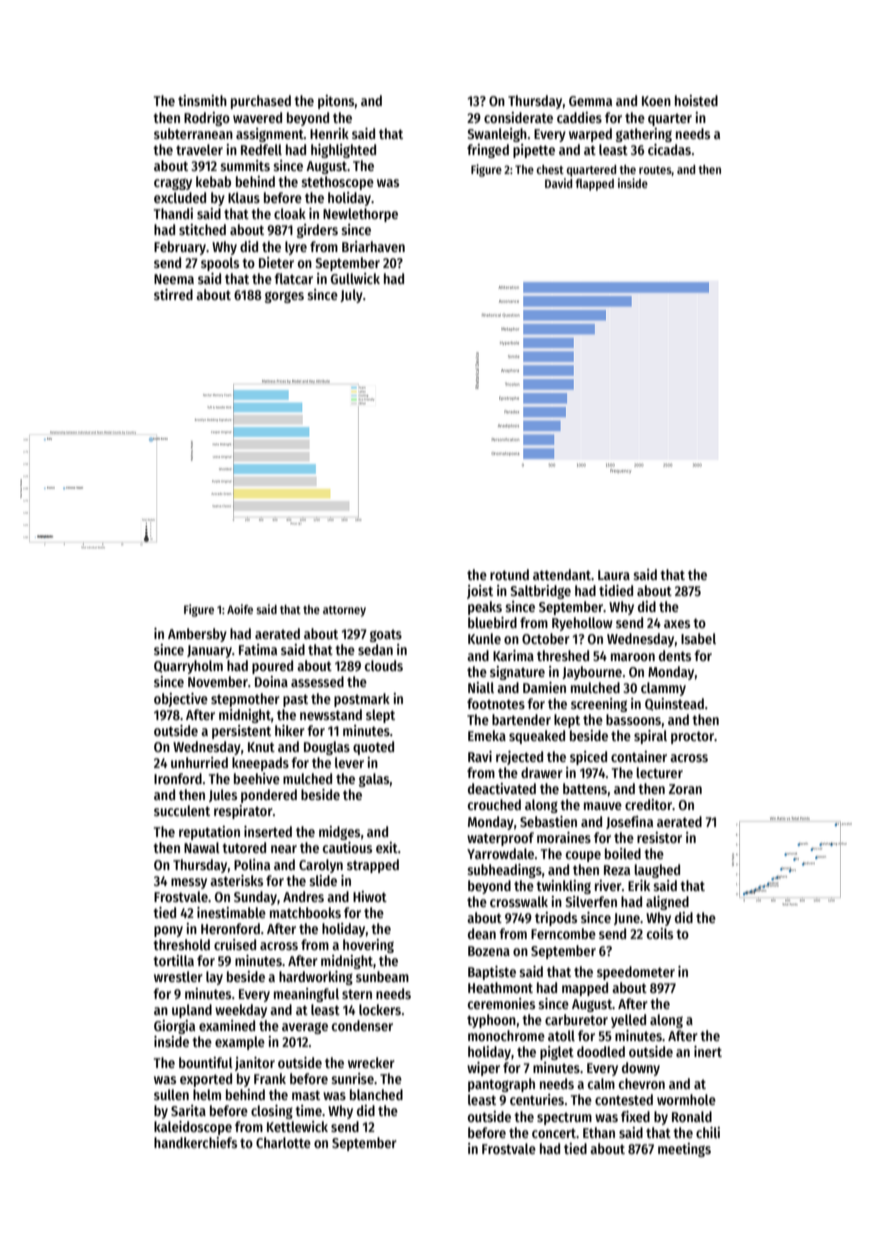 The width and height of the screenshot is (879, 1247). Describe the element at coordinates (270, 135) in the screenshot. I see `assignment` at that location.
